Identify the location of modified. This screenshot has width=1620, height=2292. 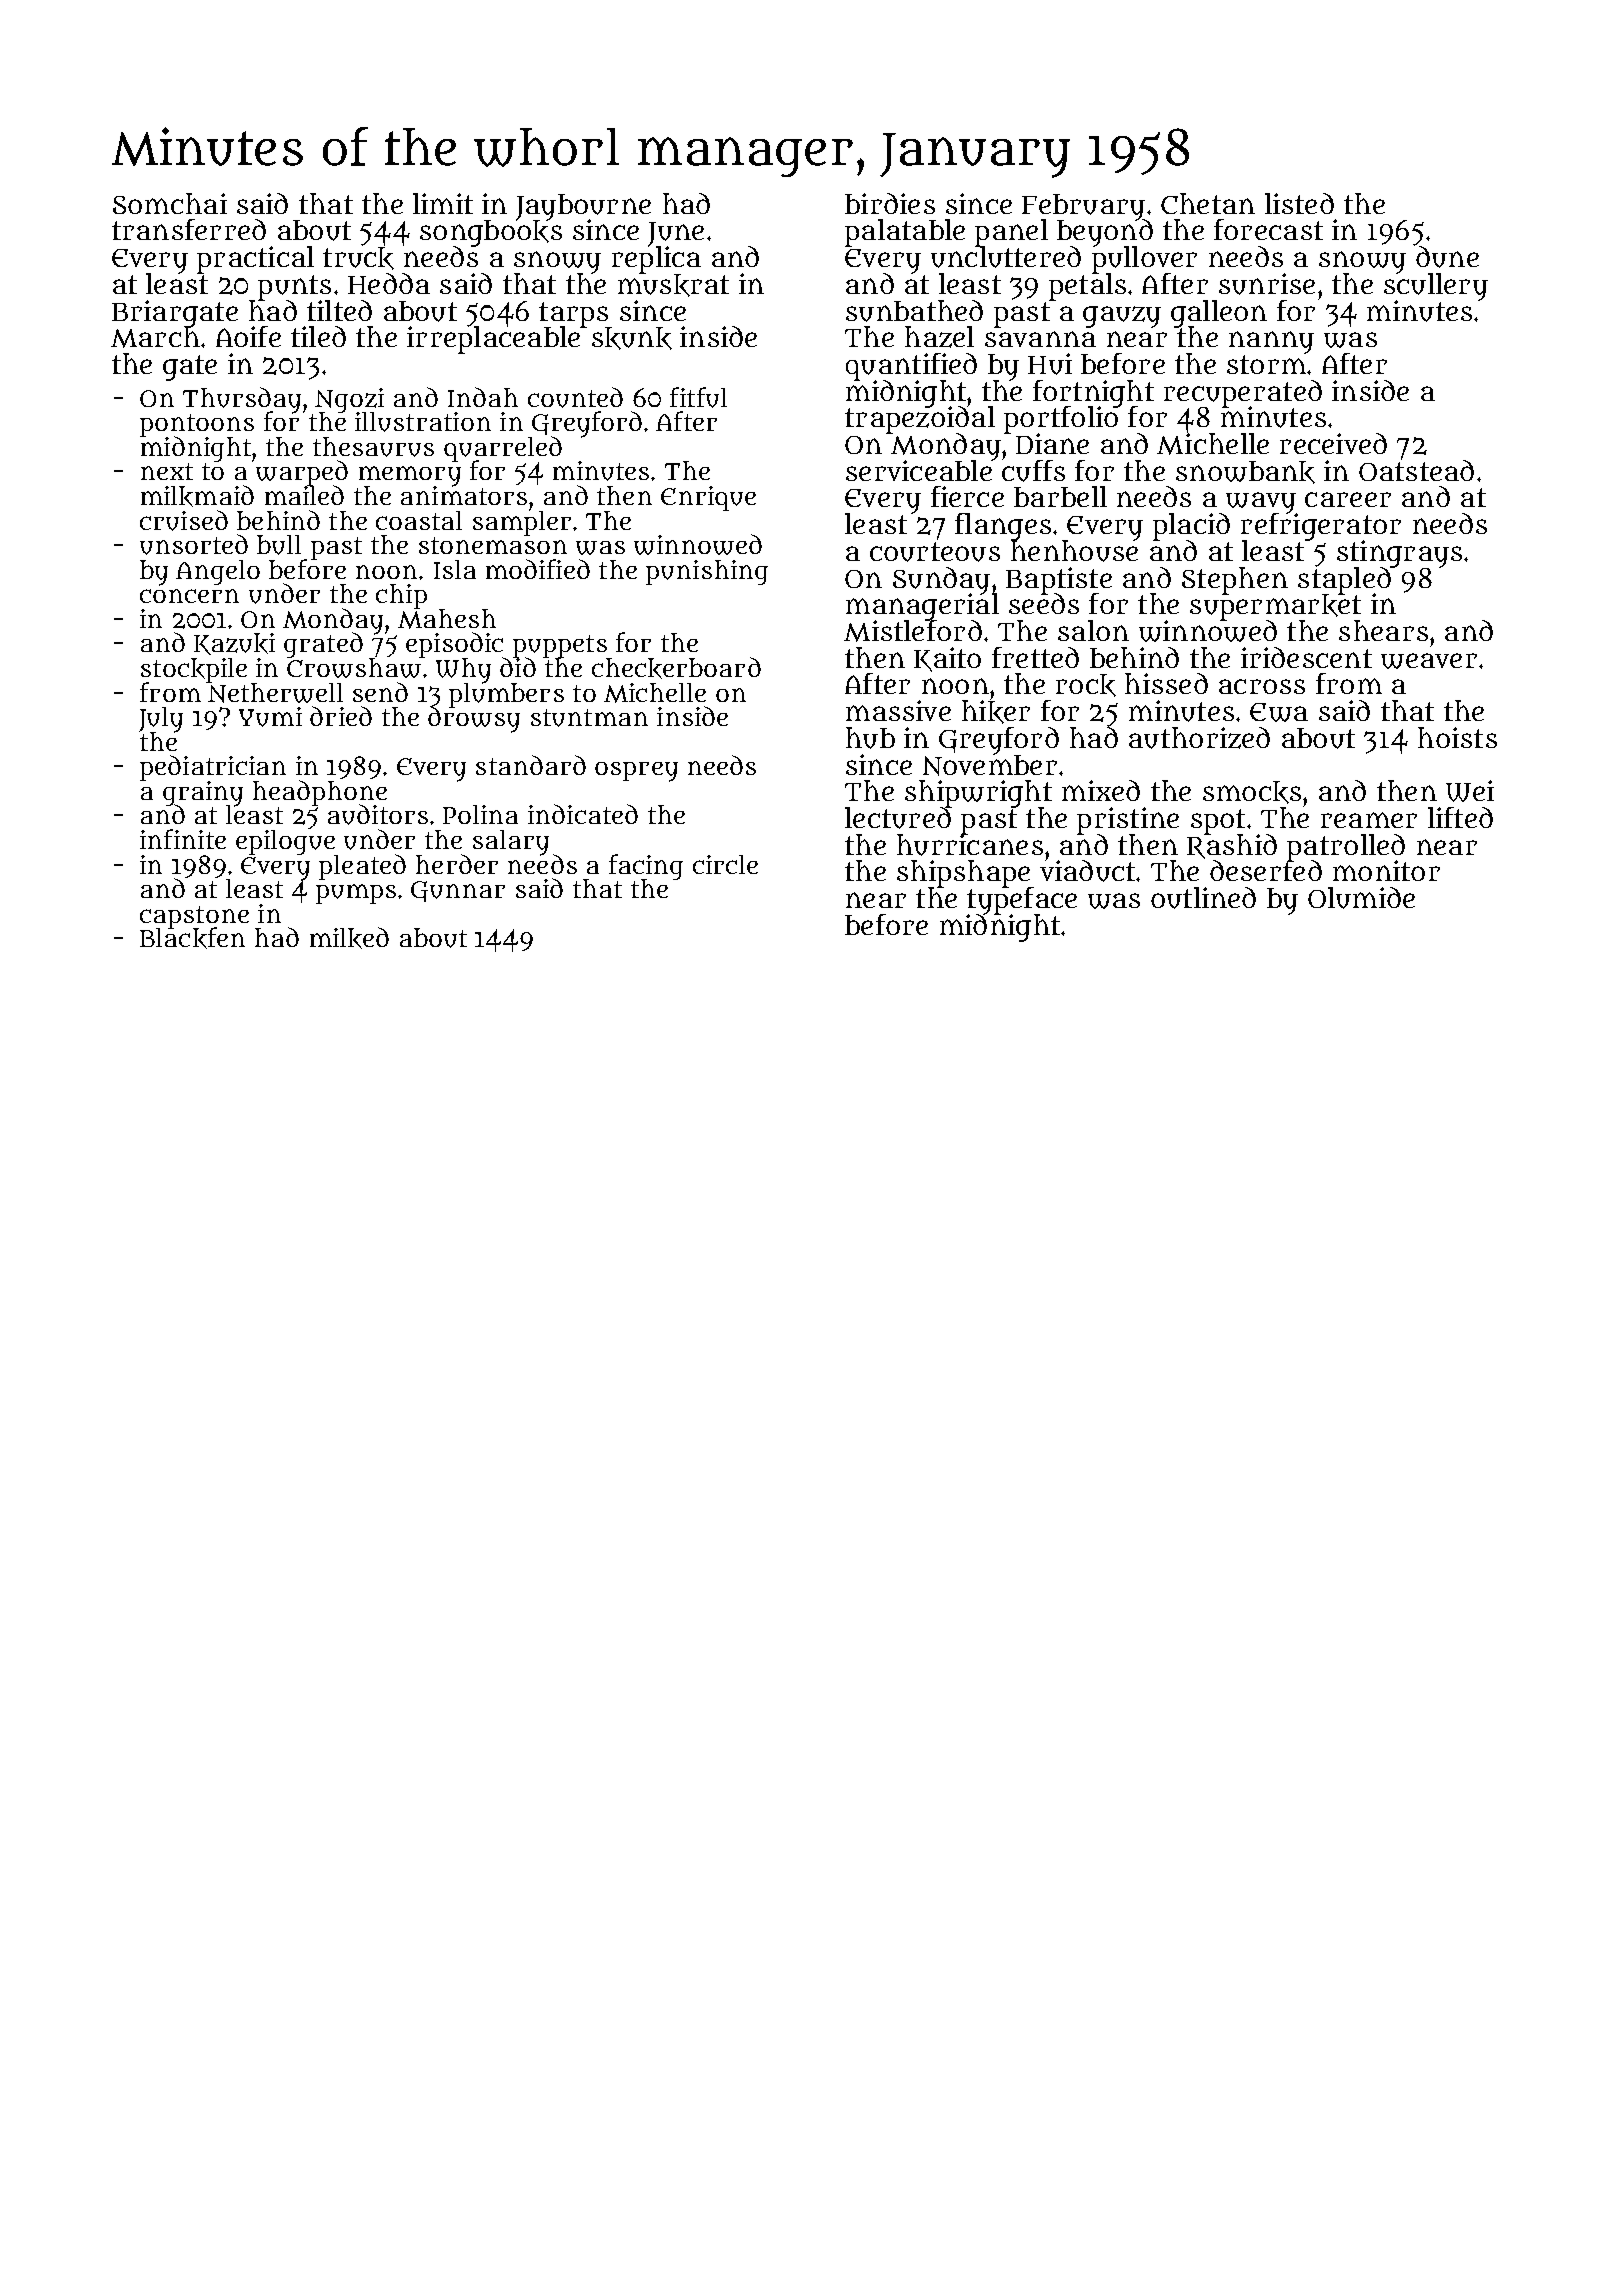
(538, 569).
